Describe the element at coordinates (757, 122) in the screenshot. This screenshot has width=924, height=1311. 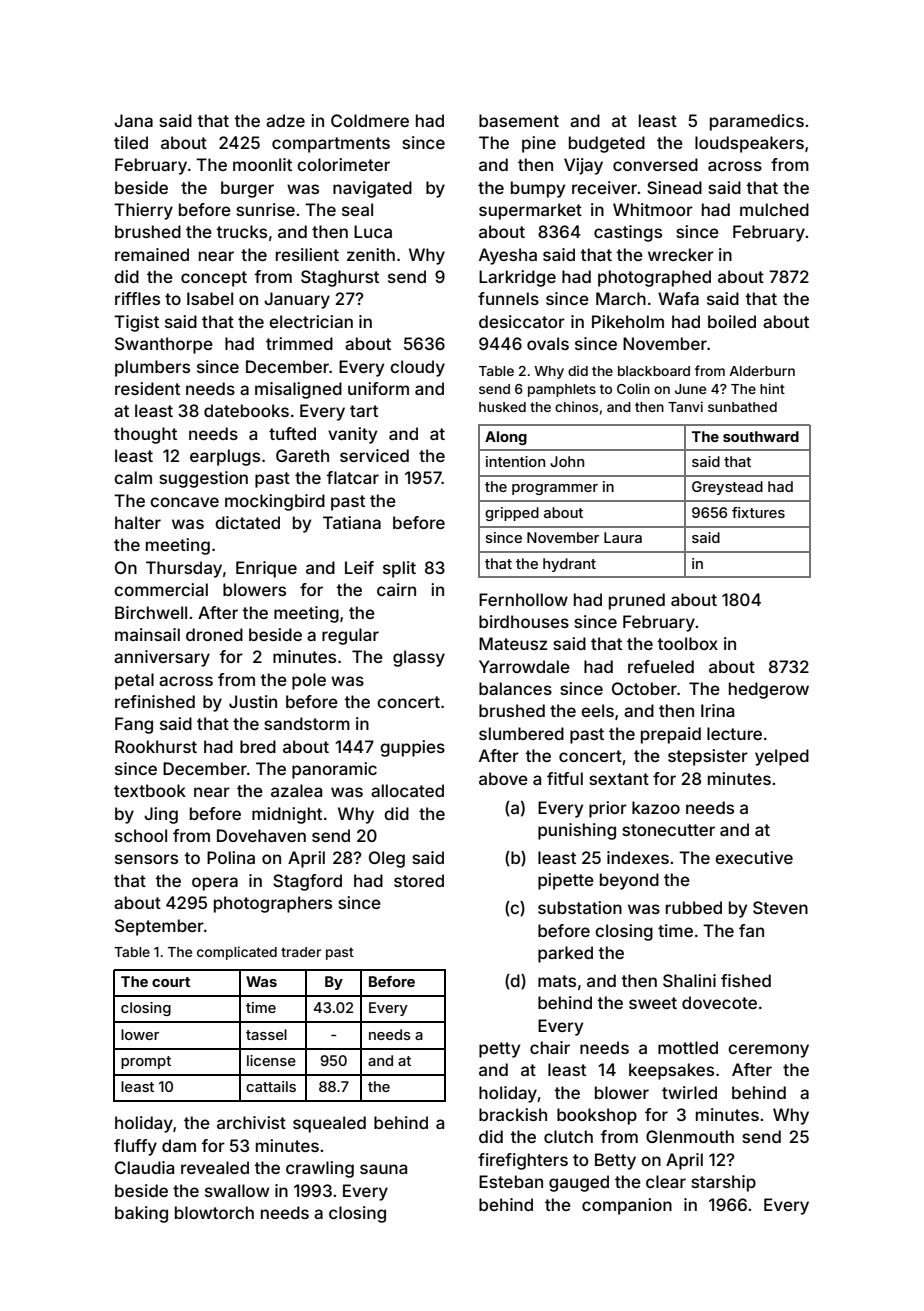
I see `paramedics` at that location.
